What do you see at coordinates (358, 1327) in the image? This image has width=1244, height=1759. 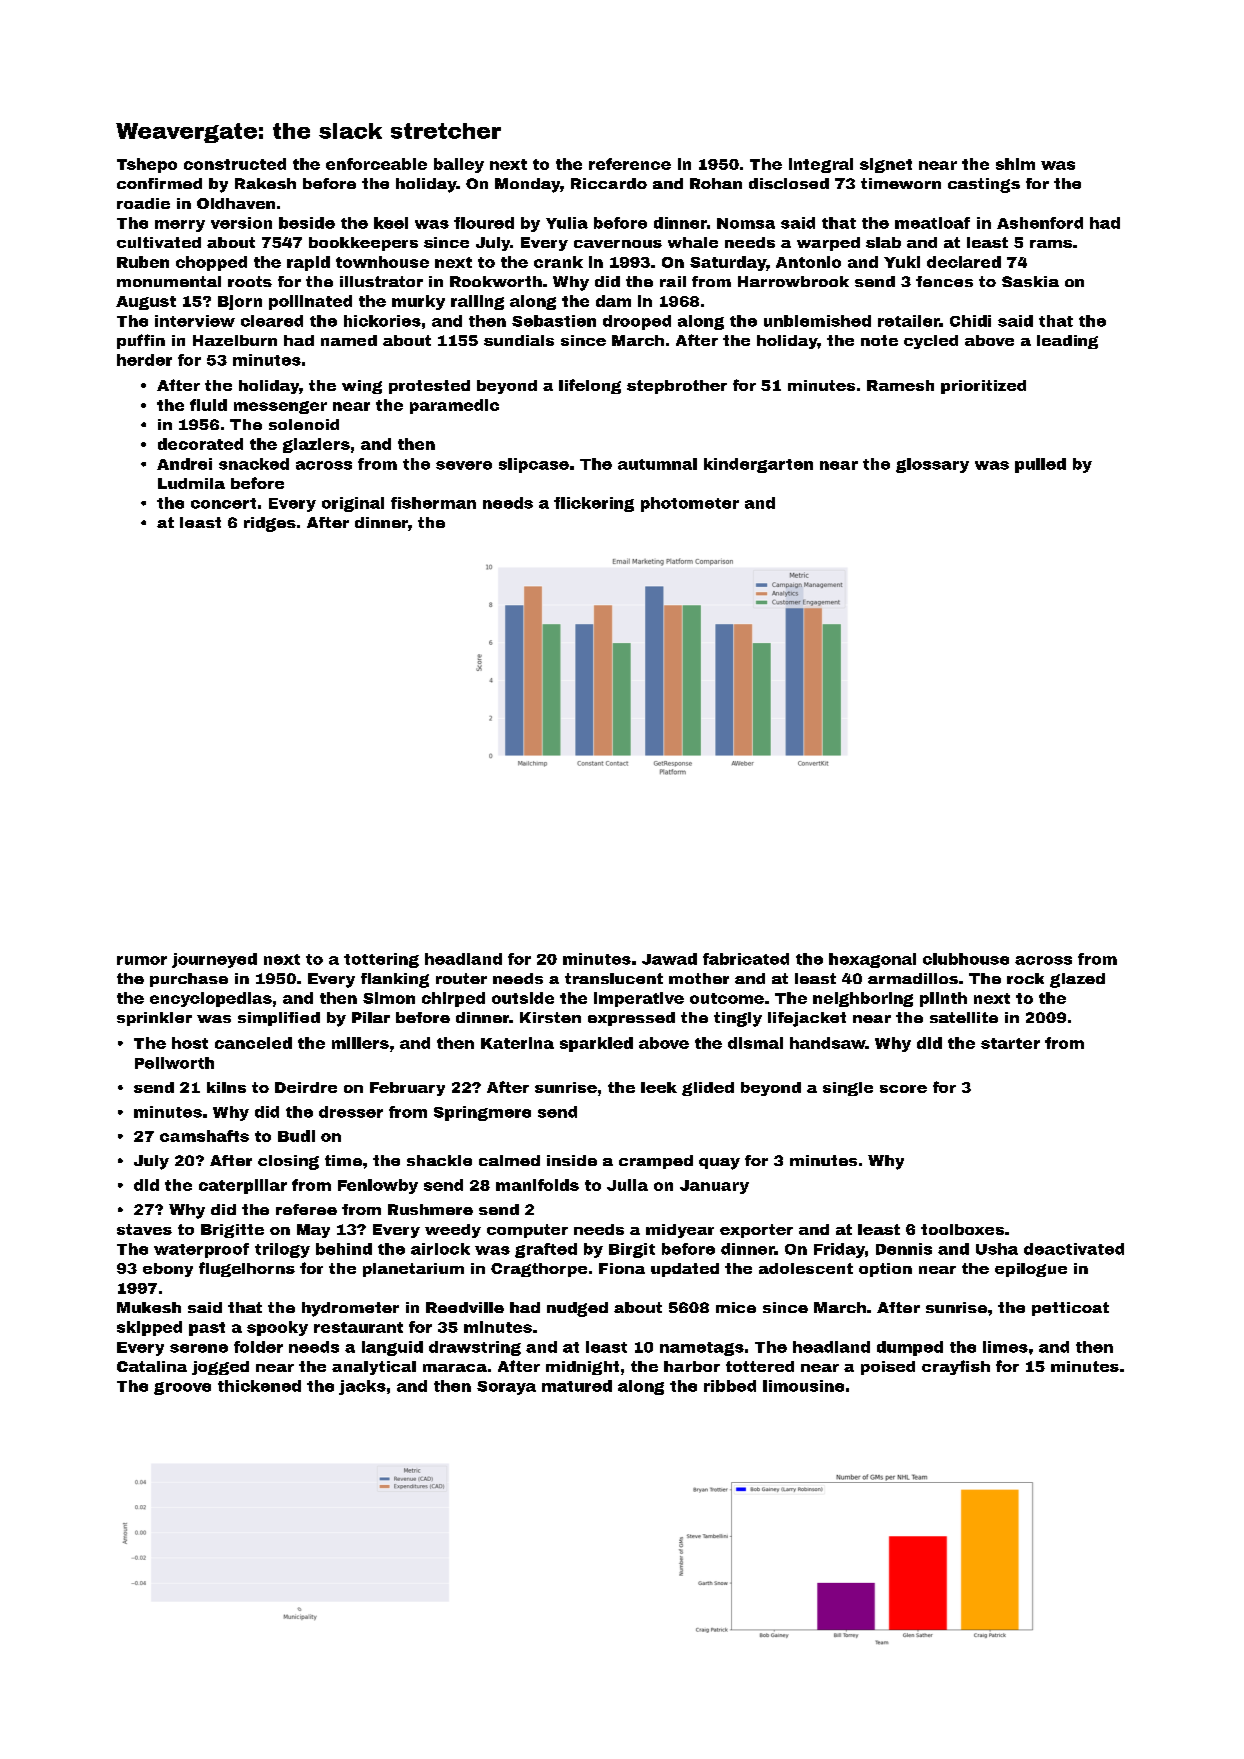 I see `restaurant` at bounding box center [358, 1327].
